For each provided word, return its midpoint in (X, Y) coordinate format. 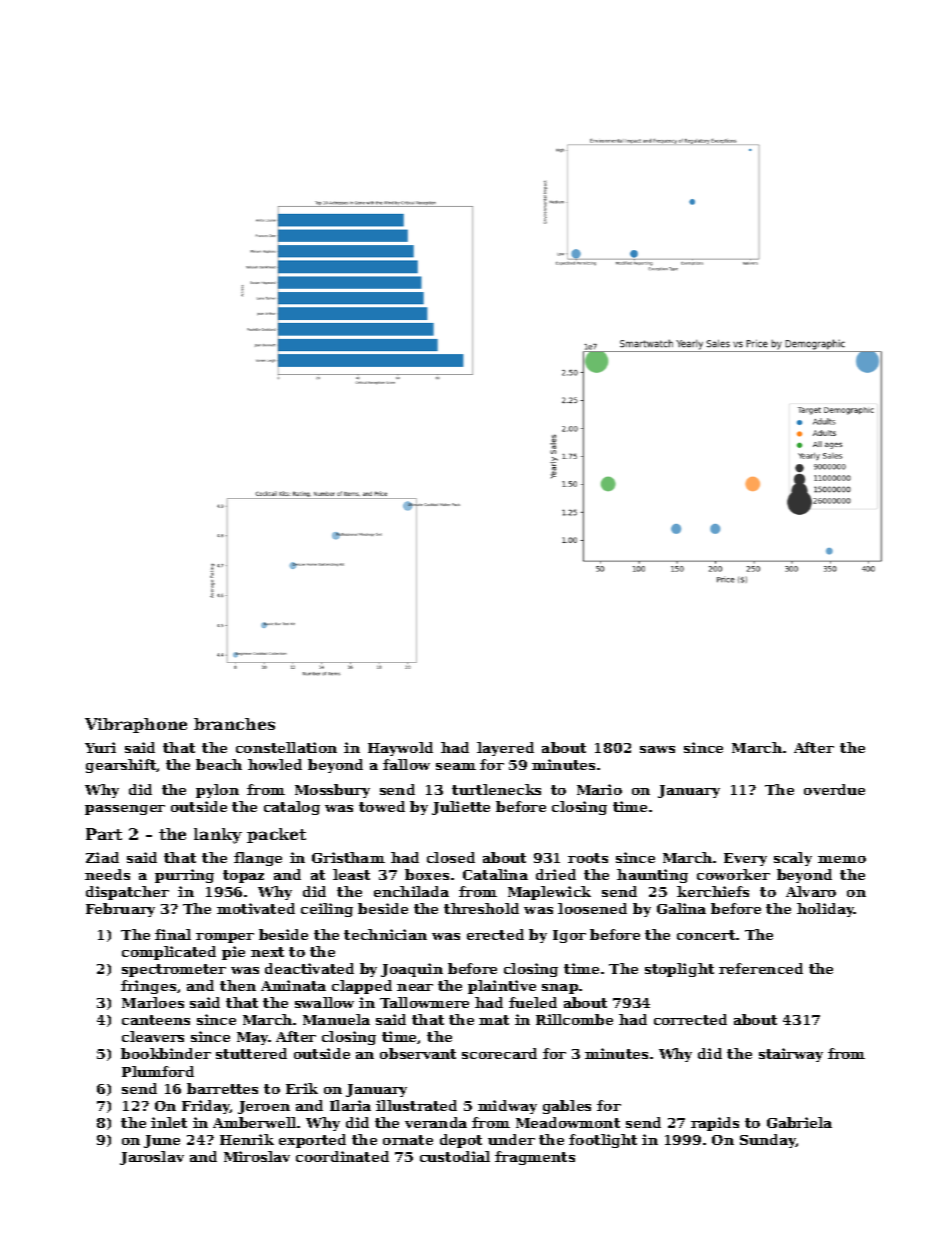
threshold (481, 908)
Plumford (158, 1071)
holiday (825, 910)
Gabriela (799, 1122)
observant (418, 1053)
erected (495, 934)
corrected (690, 1019)
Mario (599, 789)
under (511, 1139)
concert (706, 935)
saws (657, 749)
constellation (286, 747)
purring (184, 876)
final (173, 934)
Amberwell (254, 1122)
